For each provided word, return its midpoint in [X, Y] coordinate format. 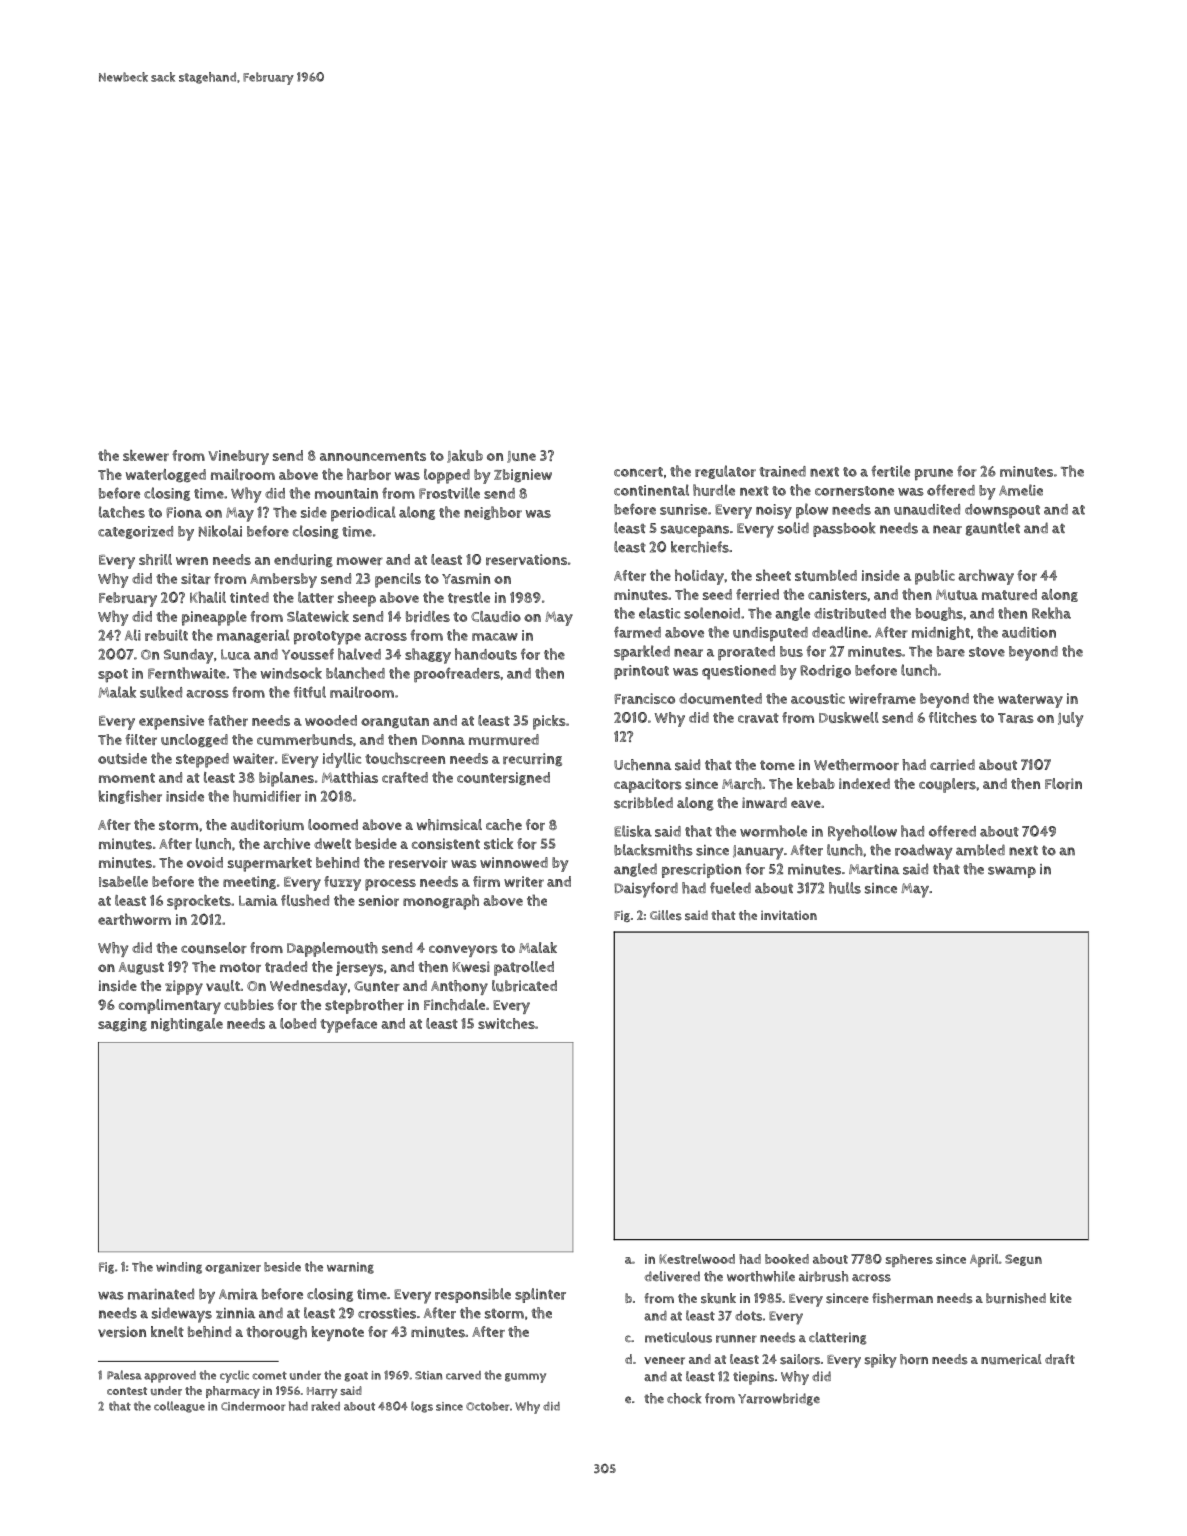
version [122, 1332]
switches [506, 1023]
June [521, 457]
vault [223, 986]
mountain [346, 493]
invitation [789, 915]
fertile [890, 471]
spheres [909, 1260]
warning [350, 1268]
